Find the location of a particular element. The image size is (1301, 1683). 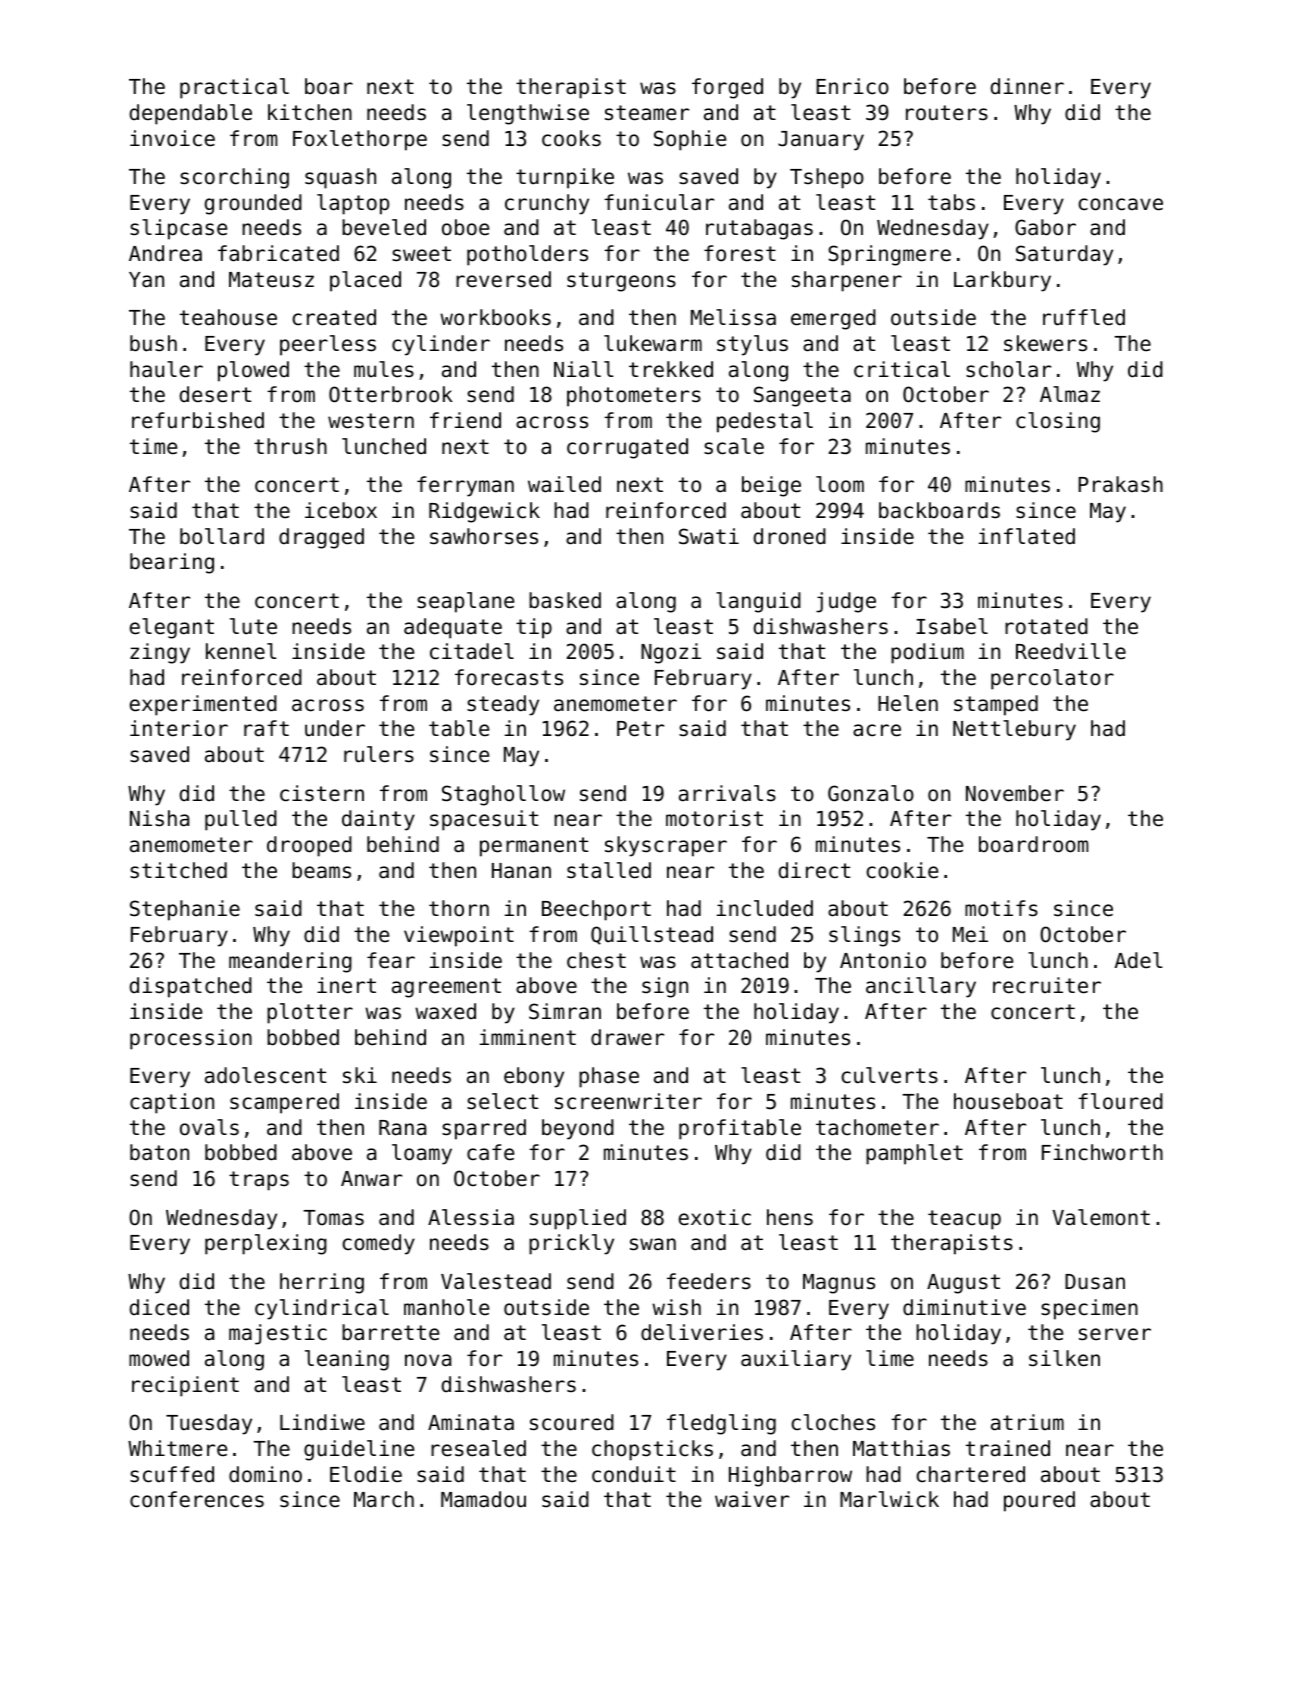

leaning is located at coordinates (347, 1360).
